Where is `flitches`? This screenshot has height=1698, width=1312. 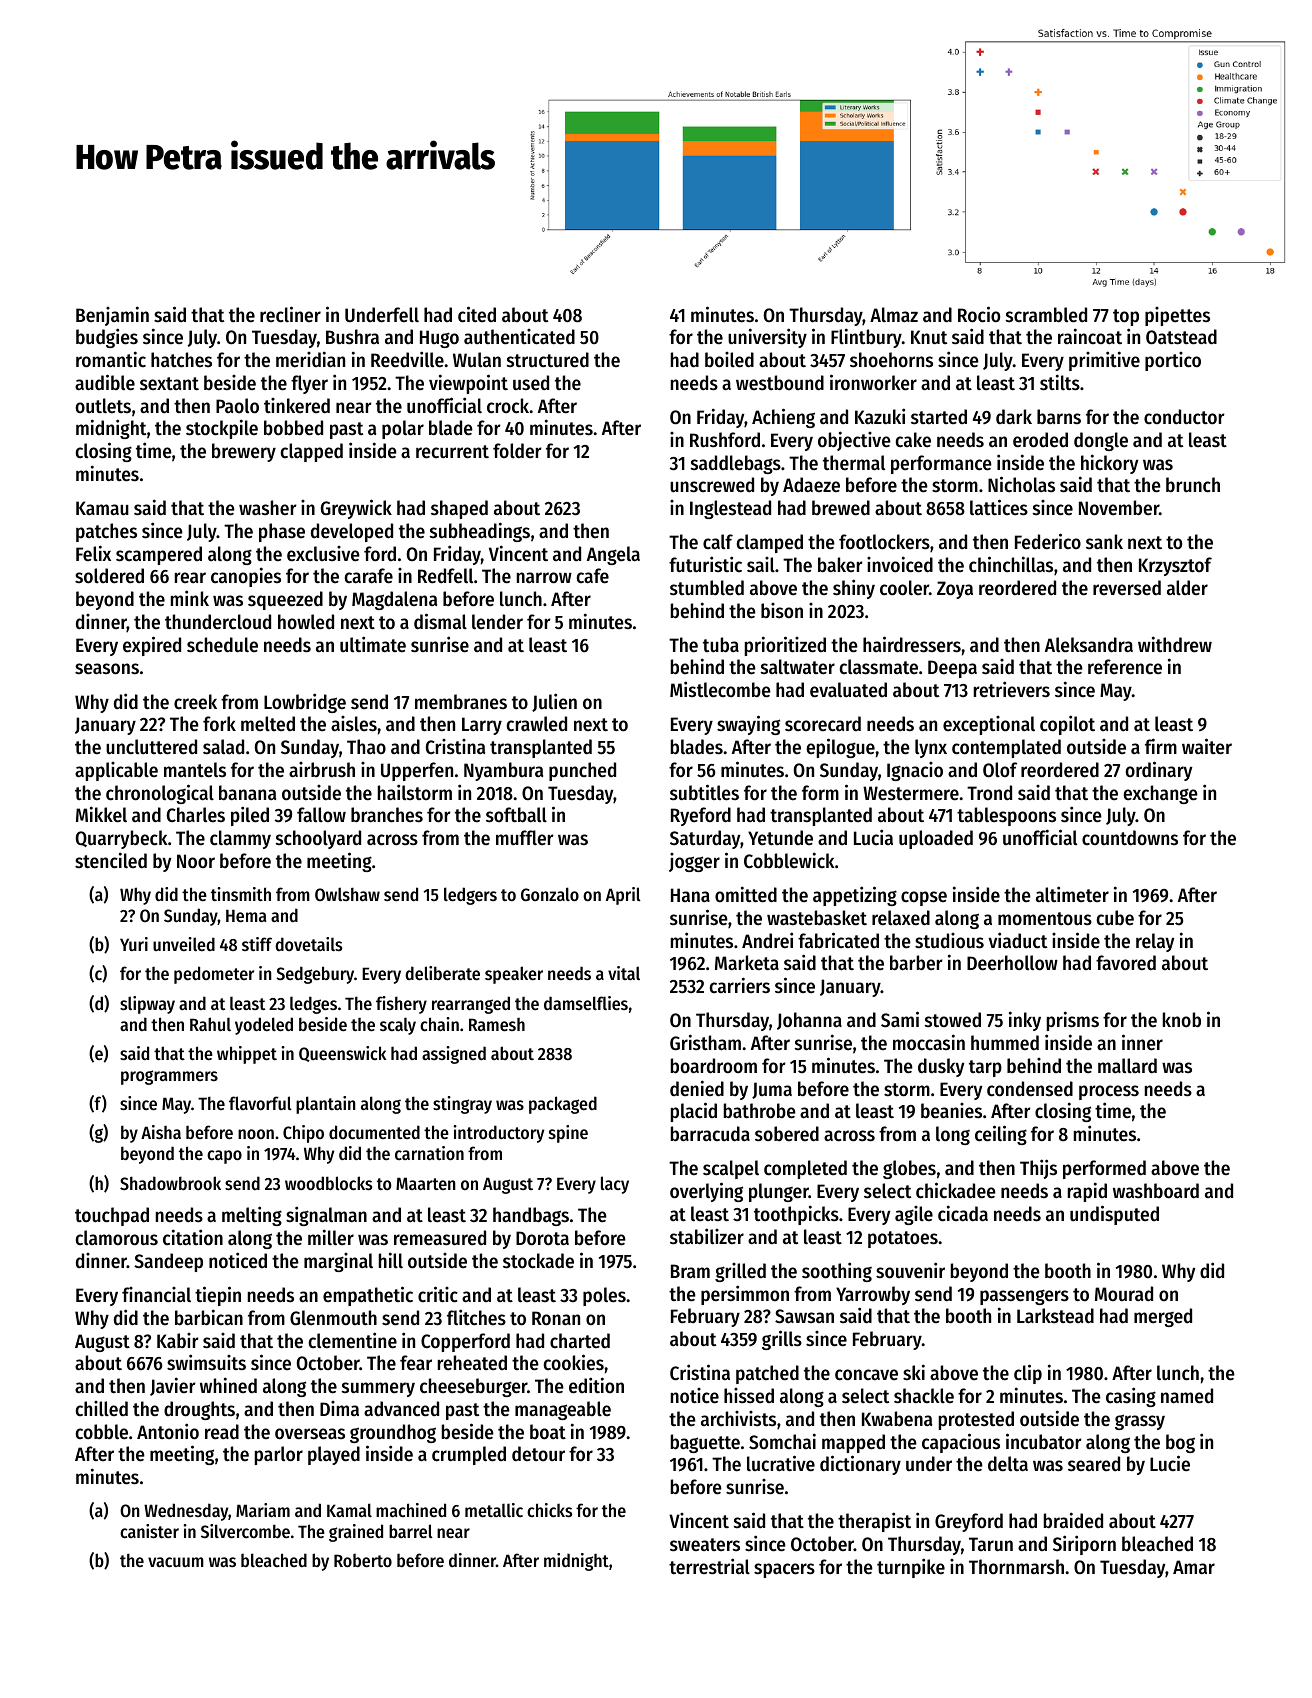 flitches is located at coordinates (476, 1317).
